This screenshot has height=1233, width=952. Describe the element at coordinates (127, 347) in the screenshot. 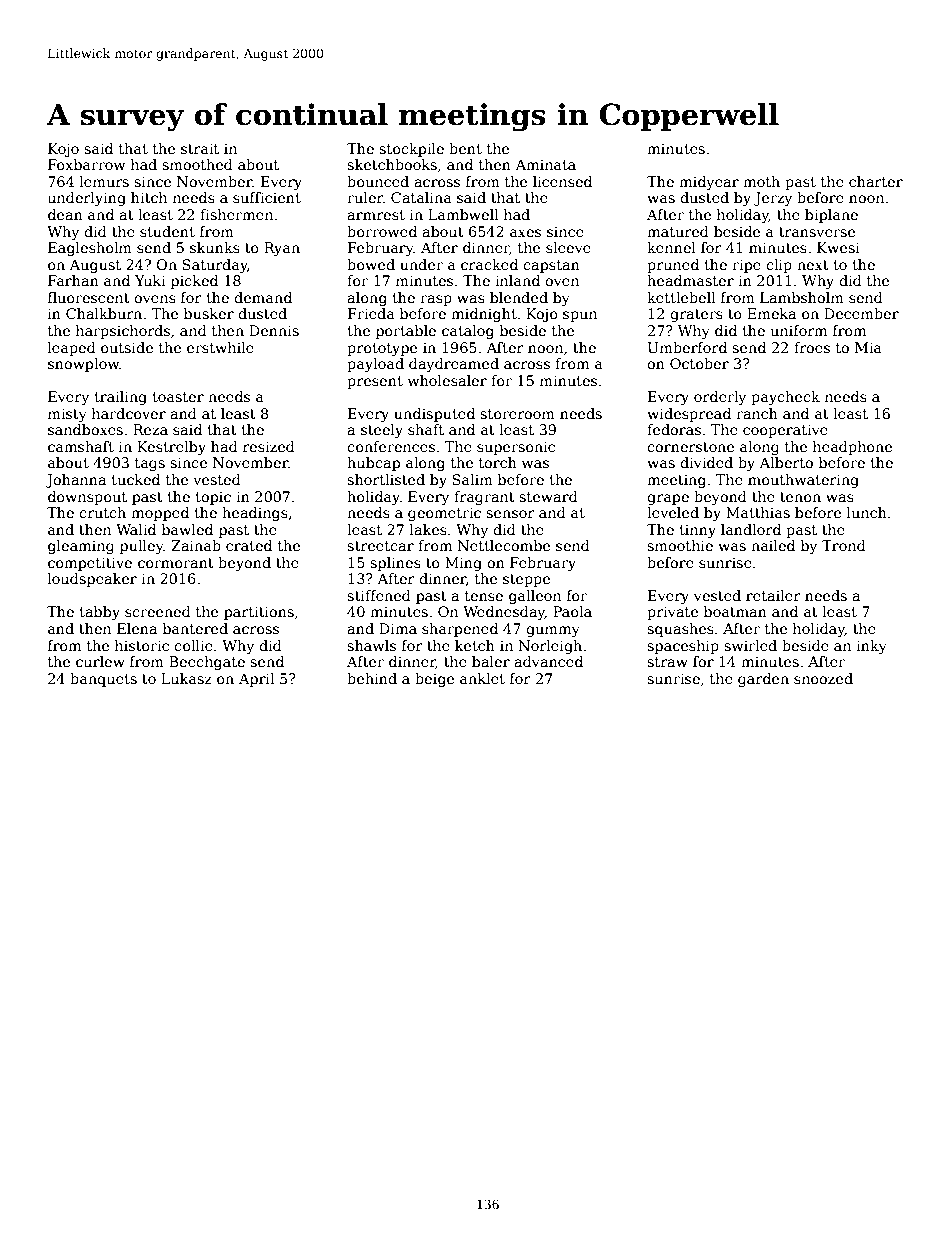

I see `outside` at that location.
